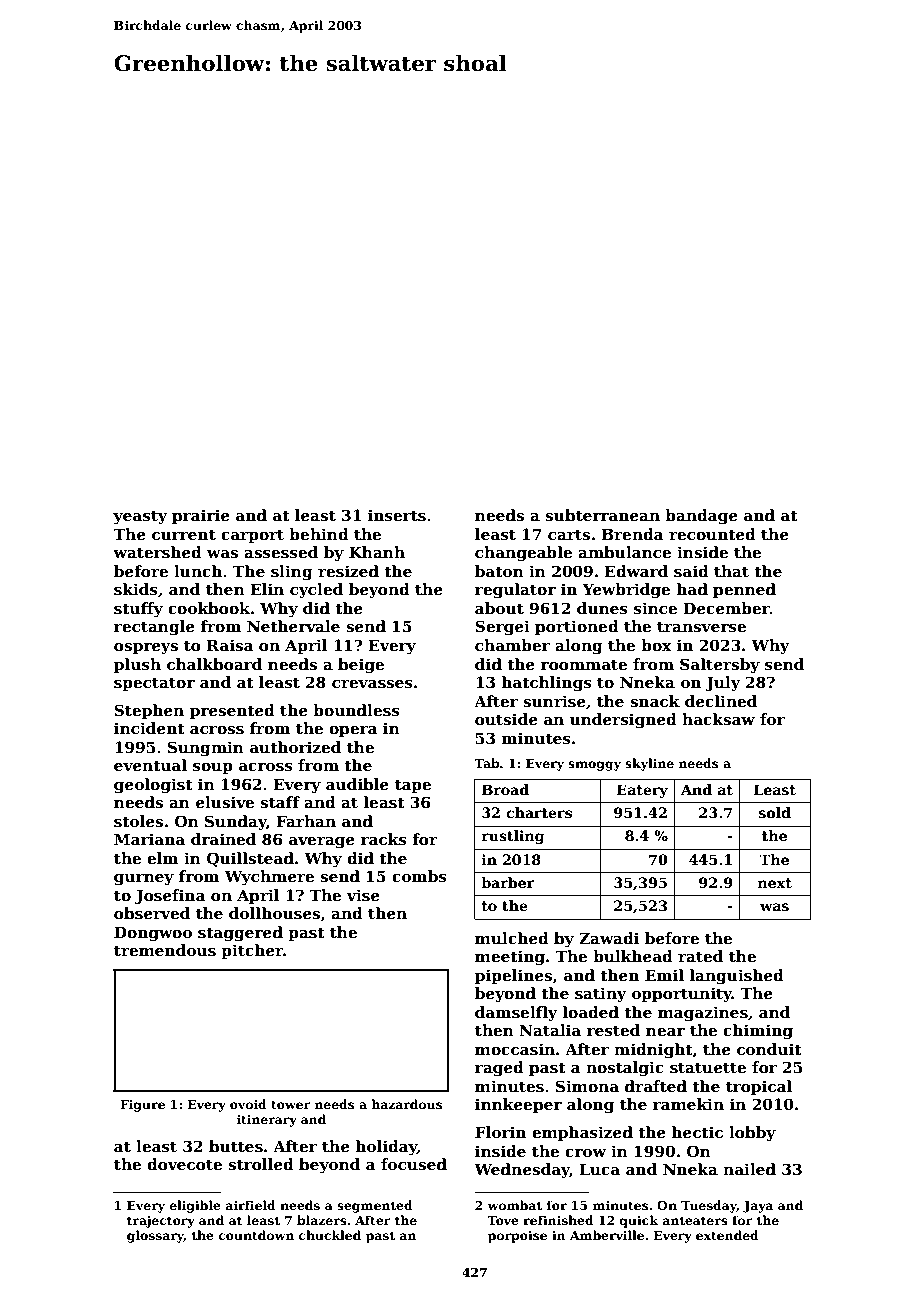 The width and height of the screenshot is (924, 1314). Describe the element at coordinates (701, 517) in the screenshot. I see `bandage` at that location.
